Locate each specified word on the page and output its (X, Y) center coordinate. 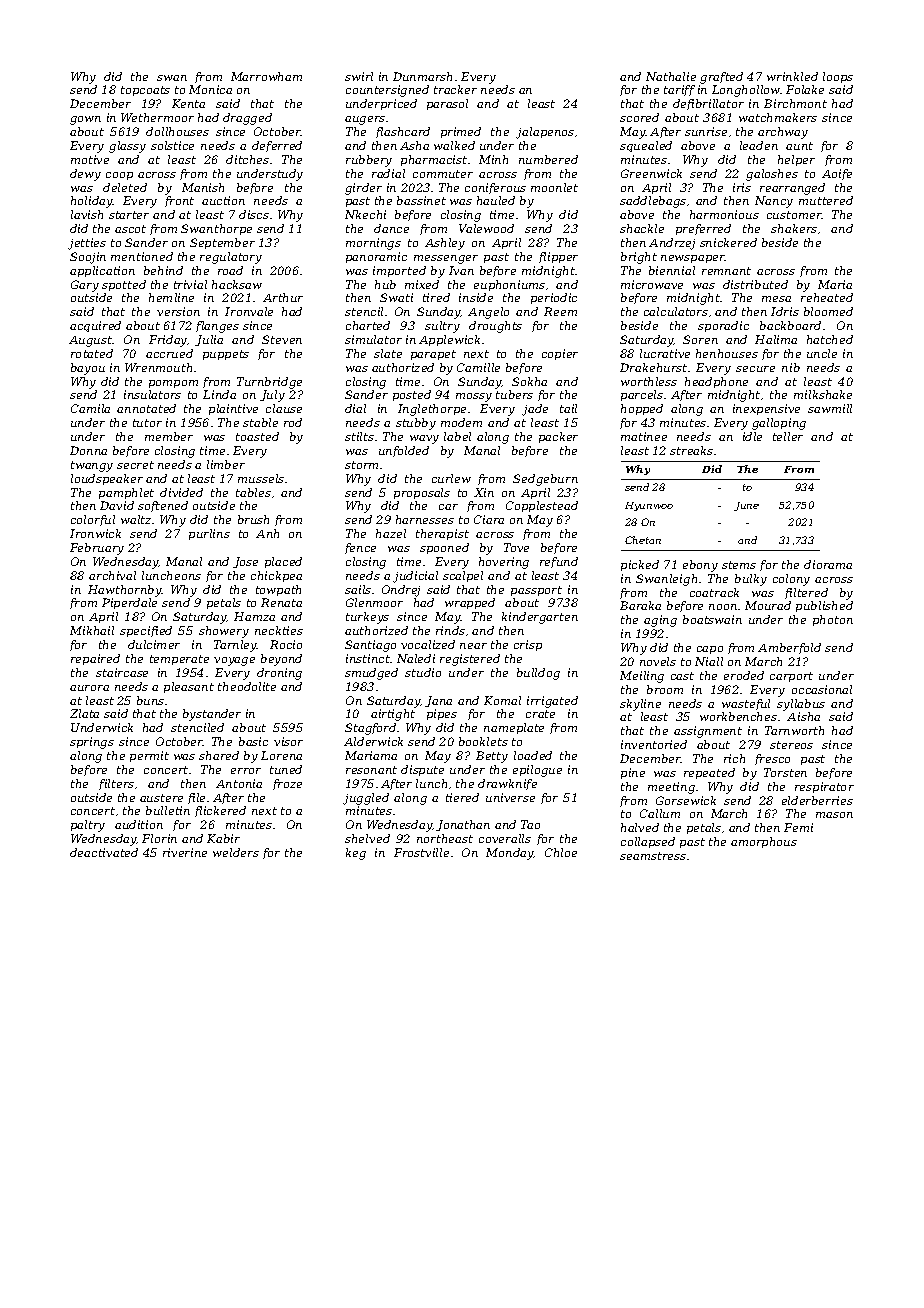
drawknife (507, 784)
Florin (159, 838)
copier (560, 354)
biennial (672, 270)
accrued (169, 353)
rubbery (369, 161)
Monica (210, 89)
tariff (679, 90)
